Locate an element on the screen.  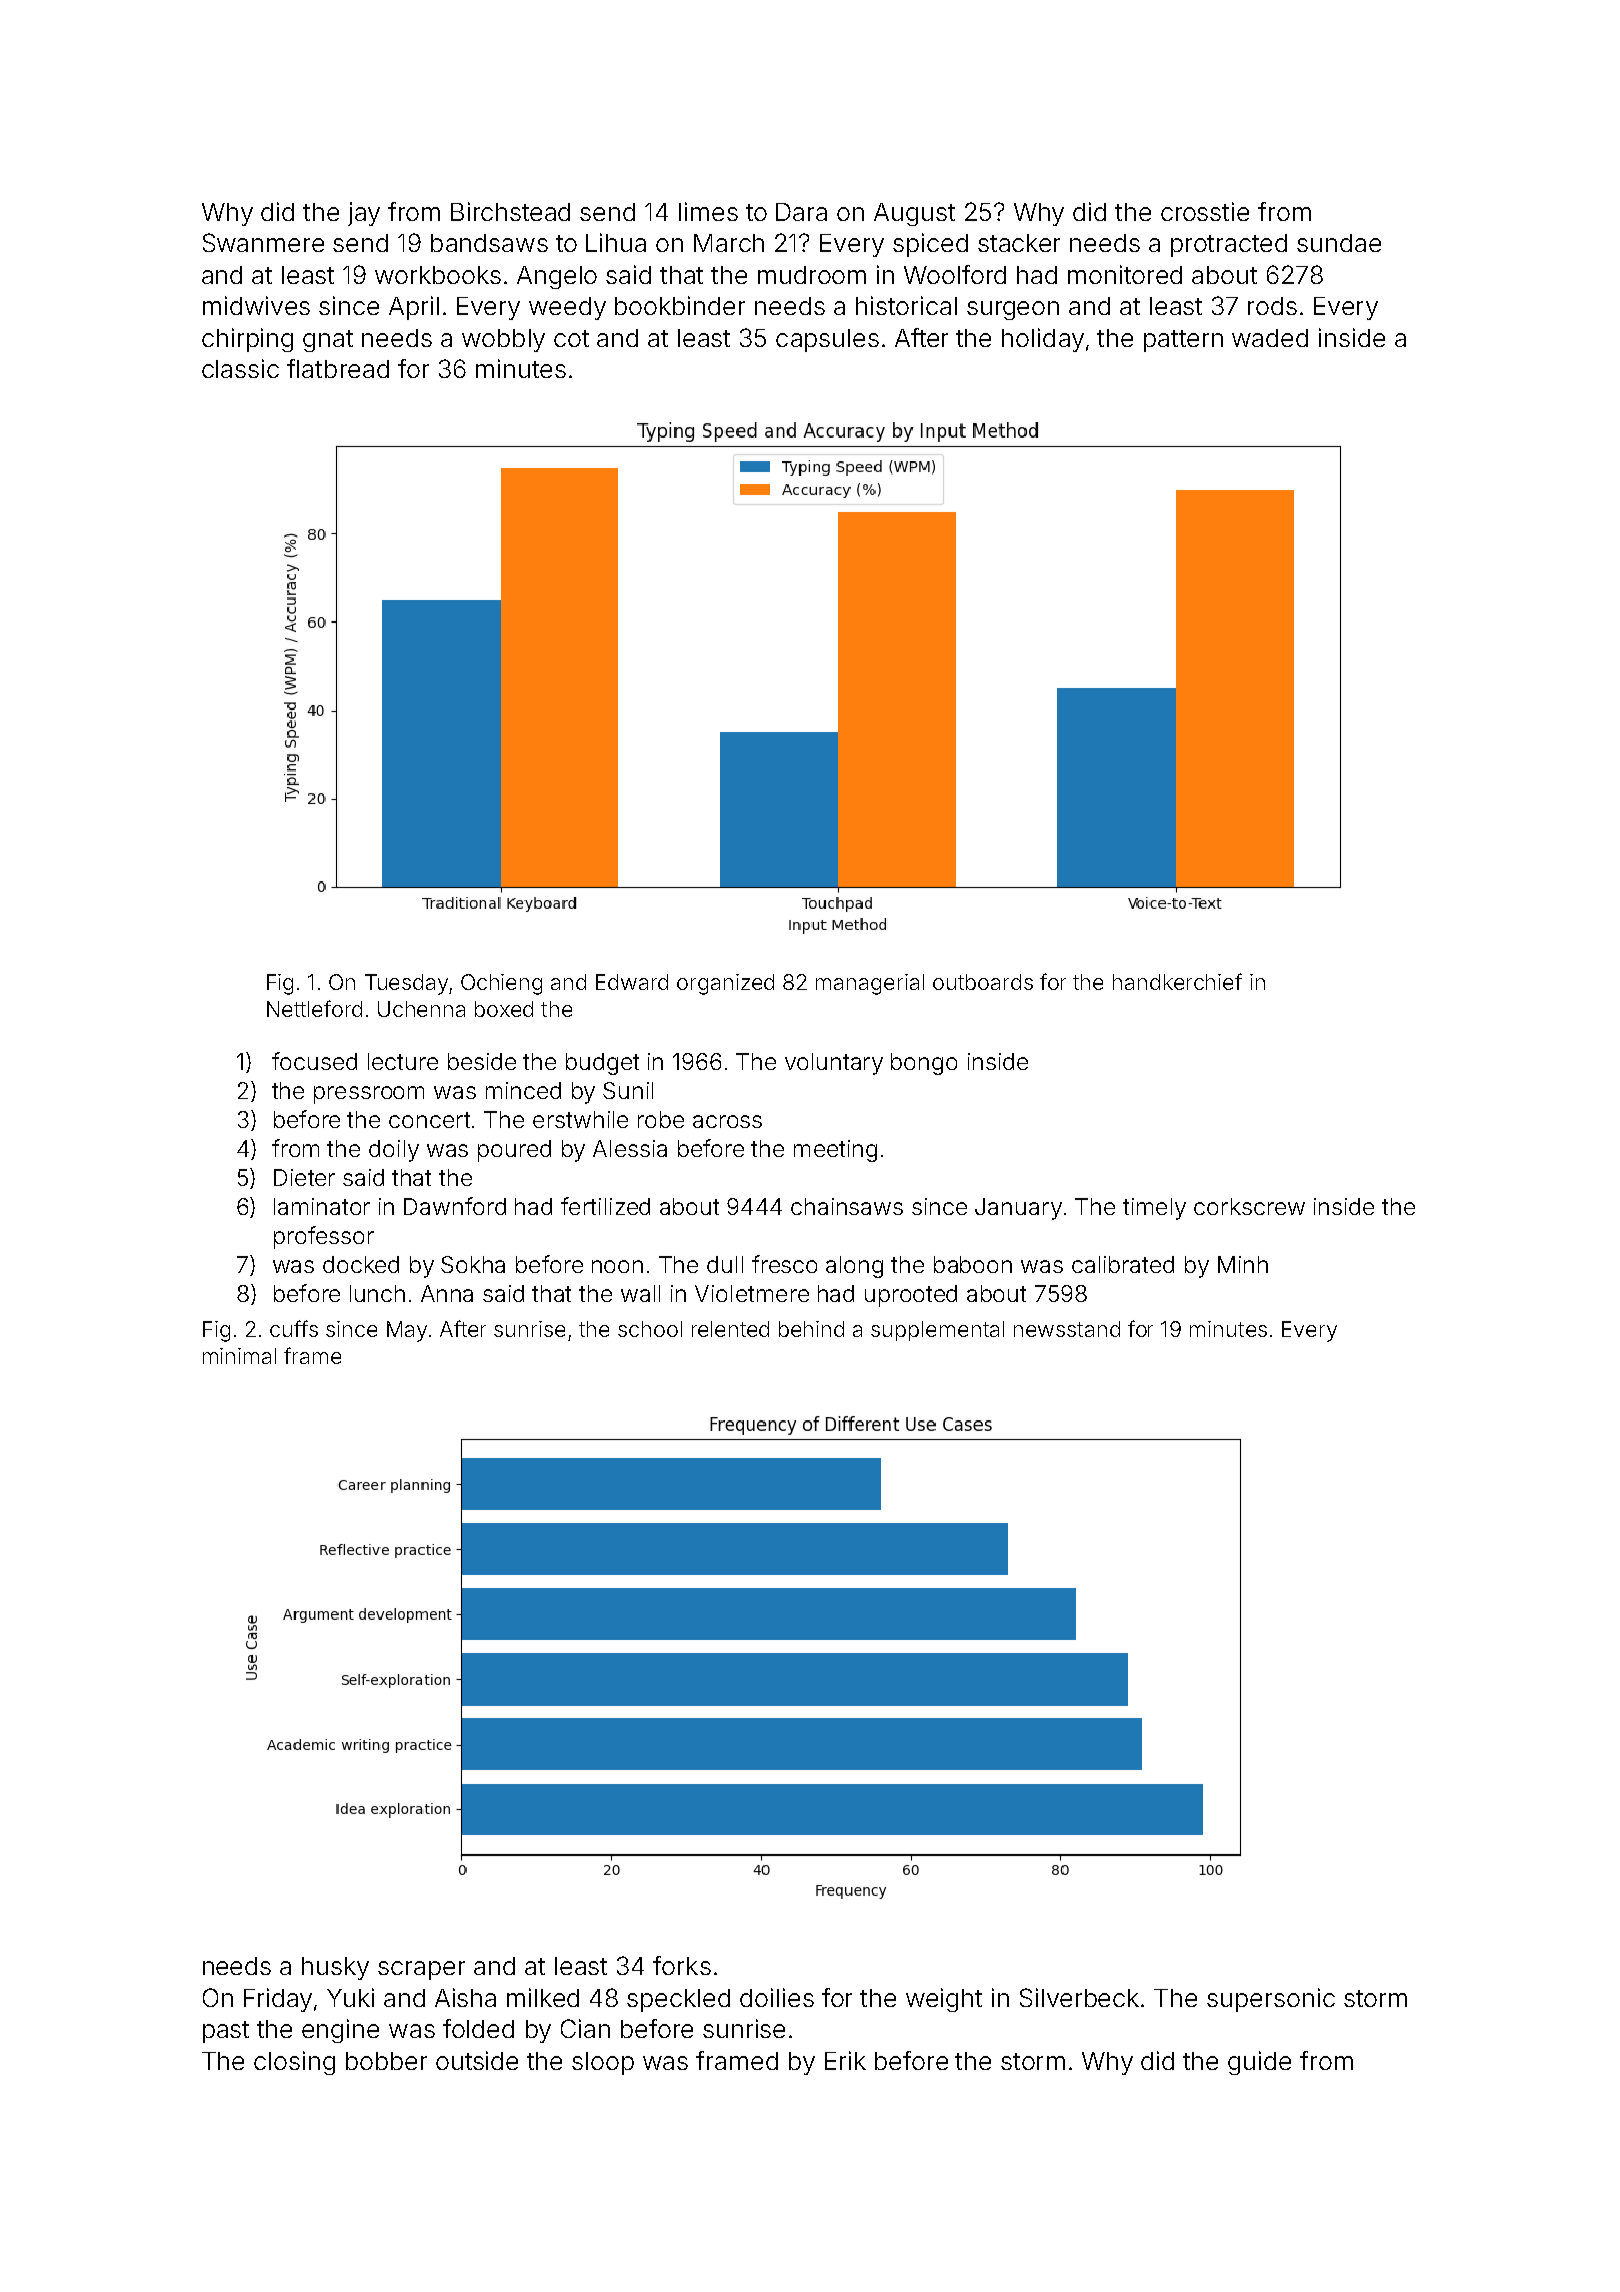
limes is located at coordinates (708, 211).
